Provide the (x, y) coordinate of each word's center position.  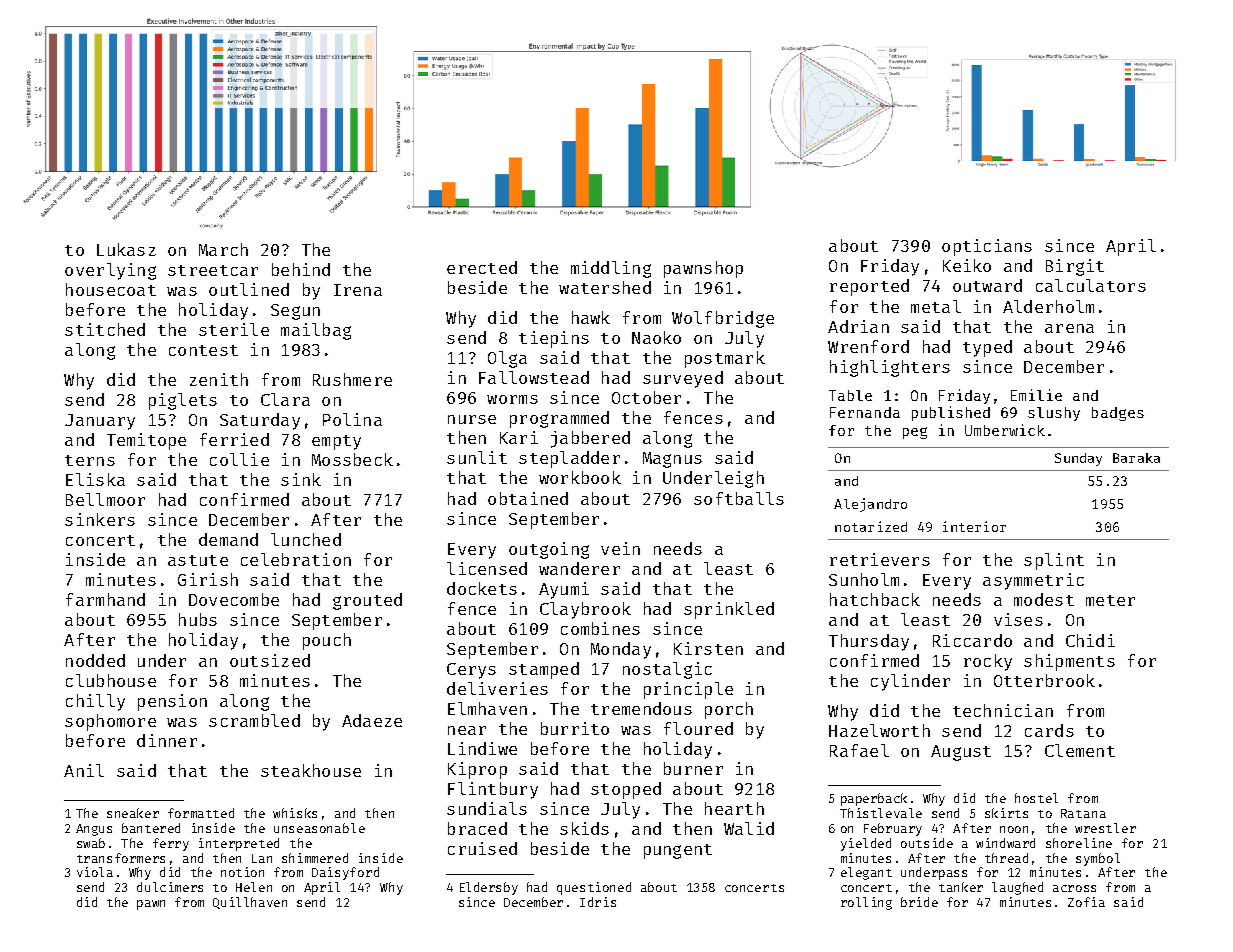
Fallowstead (534, 377)
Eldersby (489, 888)
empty (336, 442)
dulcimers (170, 887)
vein (620, 548)
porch (729, 710)
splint (1054, 561)
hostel (1036, 798)
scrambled (254, 720)
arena (1069, 328)
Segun (295, 312)
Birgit (1075, 267)
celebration (296, 559)
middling (611, 269)
